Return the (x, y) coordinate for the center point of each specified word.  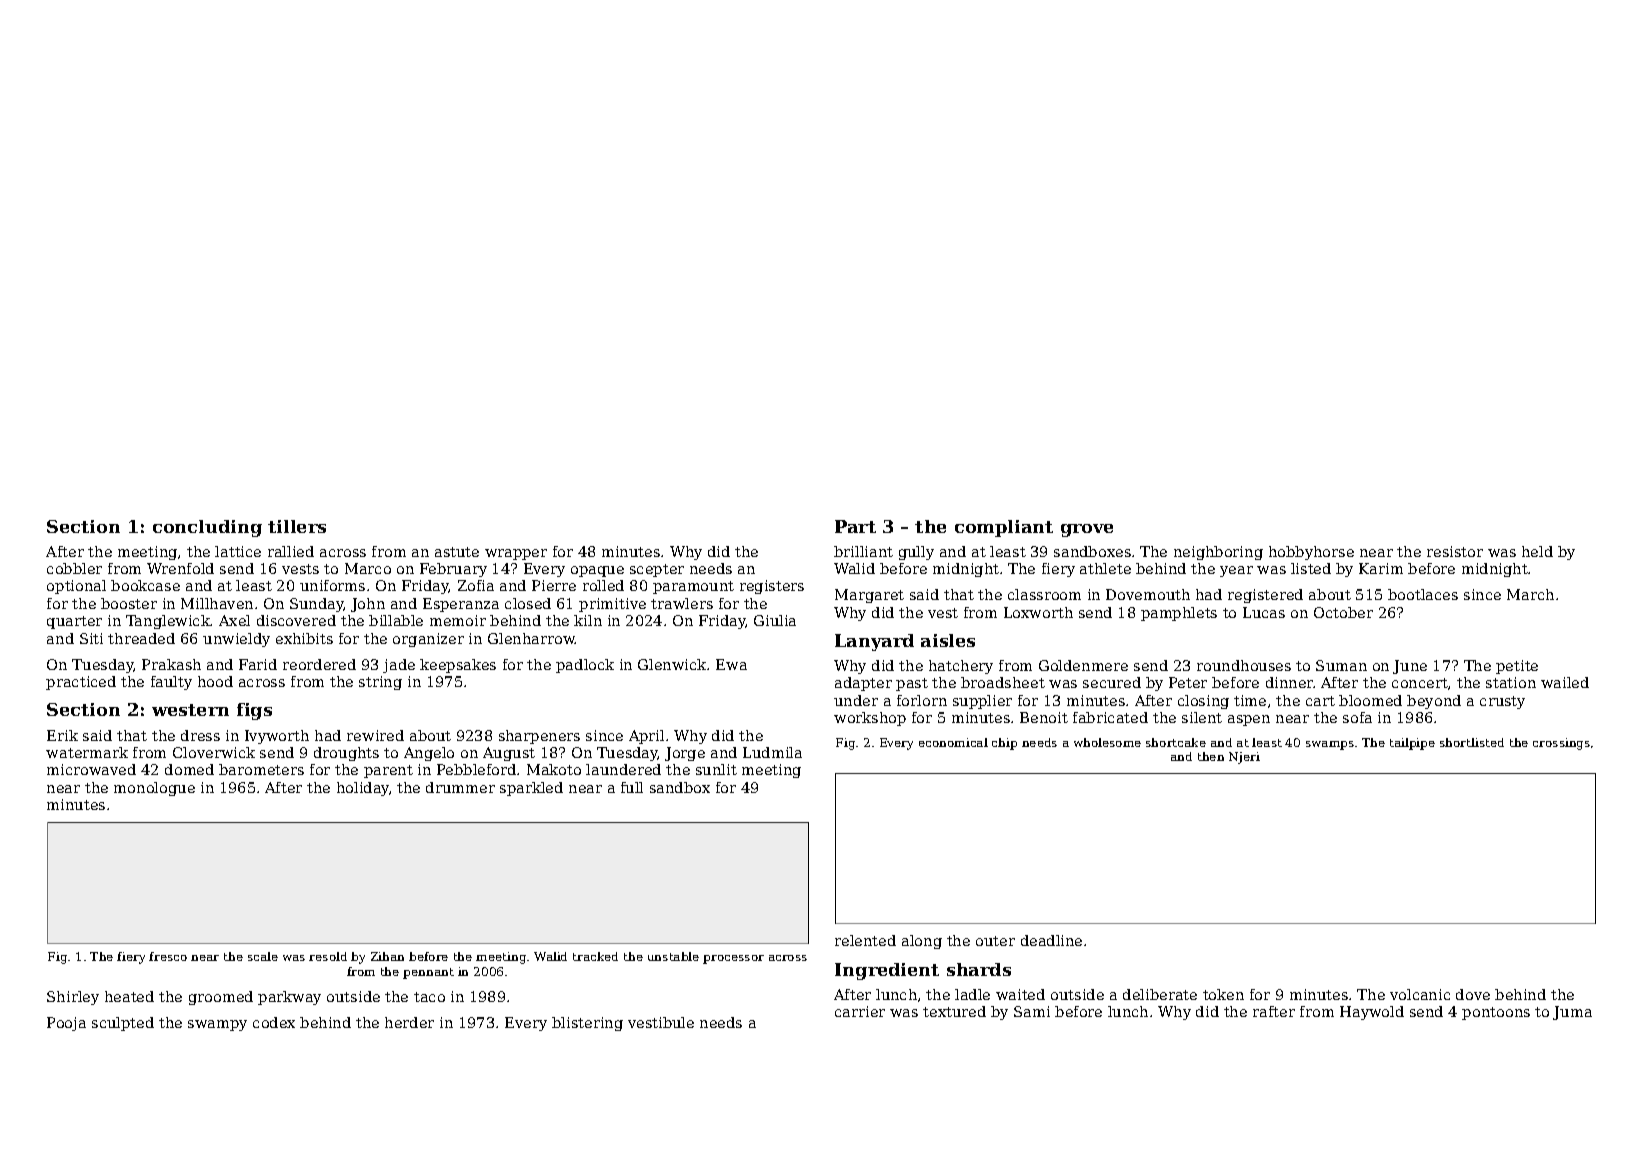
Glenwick (672, 664)
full (632, 787)
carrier (860, 1011)
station (1511, 682)
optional (76, 587)
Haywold (1372, 1013)
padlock (585, 666)
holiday (363, 789)
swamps (1330, 745)
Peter (1188, 682)
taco (429, 997)
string (380, 683)
